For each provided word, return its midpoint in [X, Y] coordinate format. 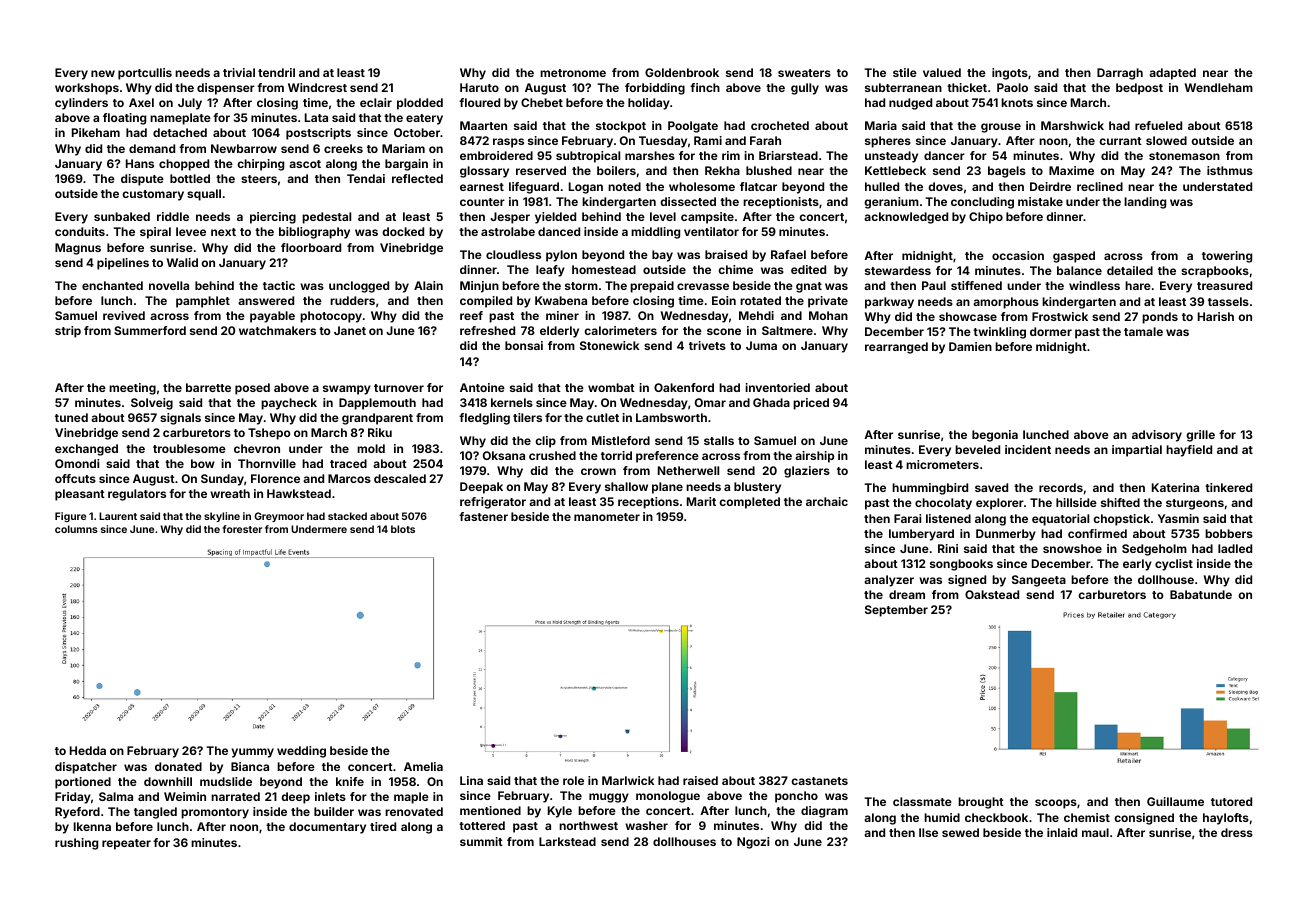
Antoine [482, 387]
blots [403, 529]
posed [252, 389]
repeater [126, 844]
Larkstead [567, 841]
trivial [239, 72]
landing [1145, 203]
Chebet [542, 102]
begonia [995, 436]
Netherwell [688, 470]
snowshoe [1072, 548]
